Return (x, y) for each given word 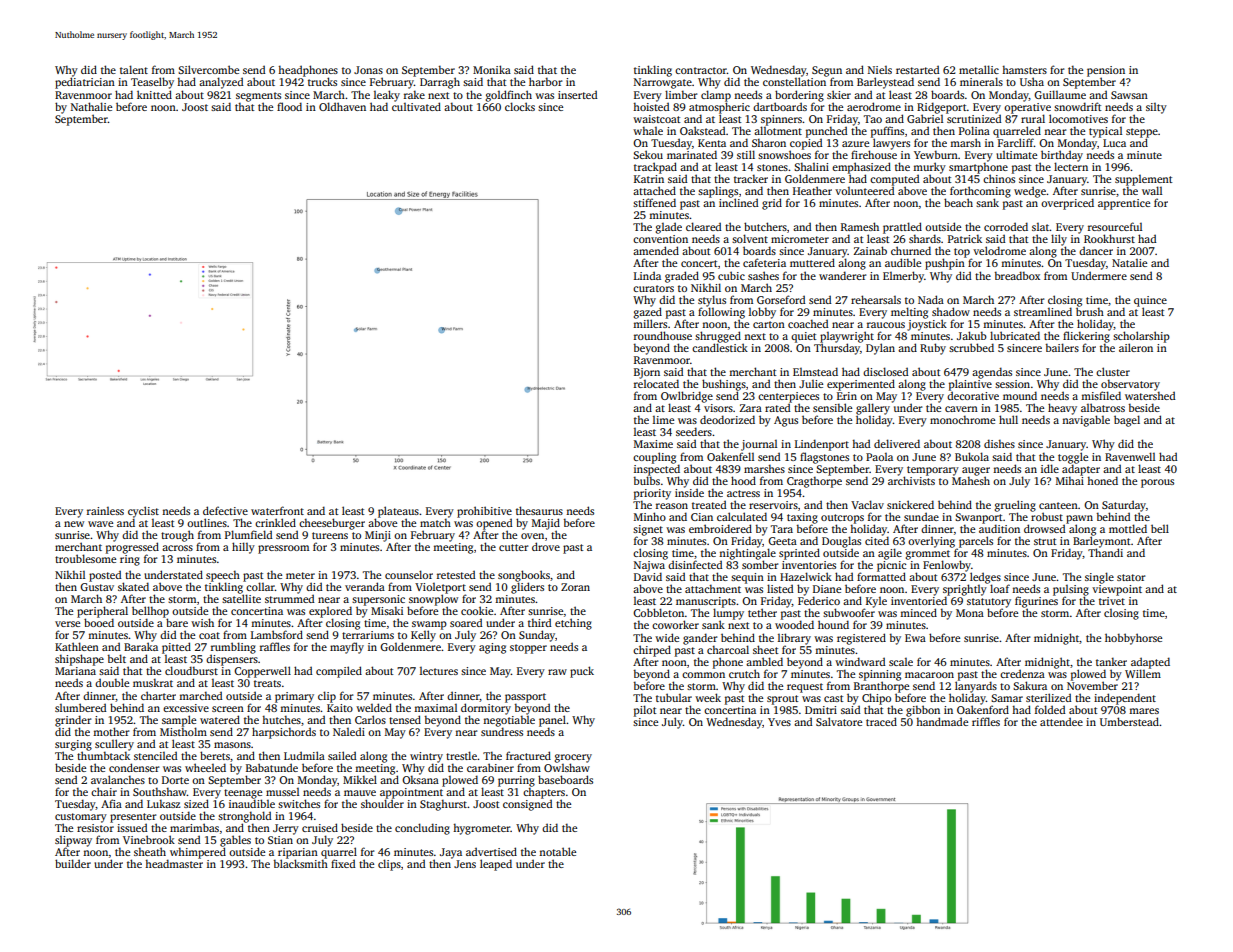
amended (656, 250)
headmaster (174, 864)
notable (557, 851)
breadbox (1017, 275)
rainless (105, 511)
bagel (1127, 421)
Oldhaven (342, 106)
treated (709, 504)
